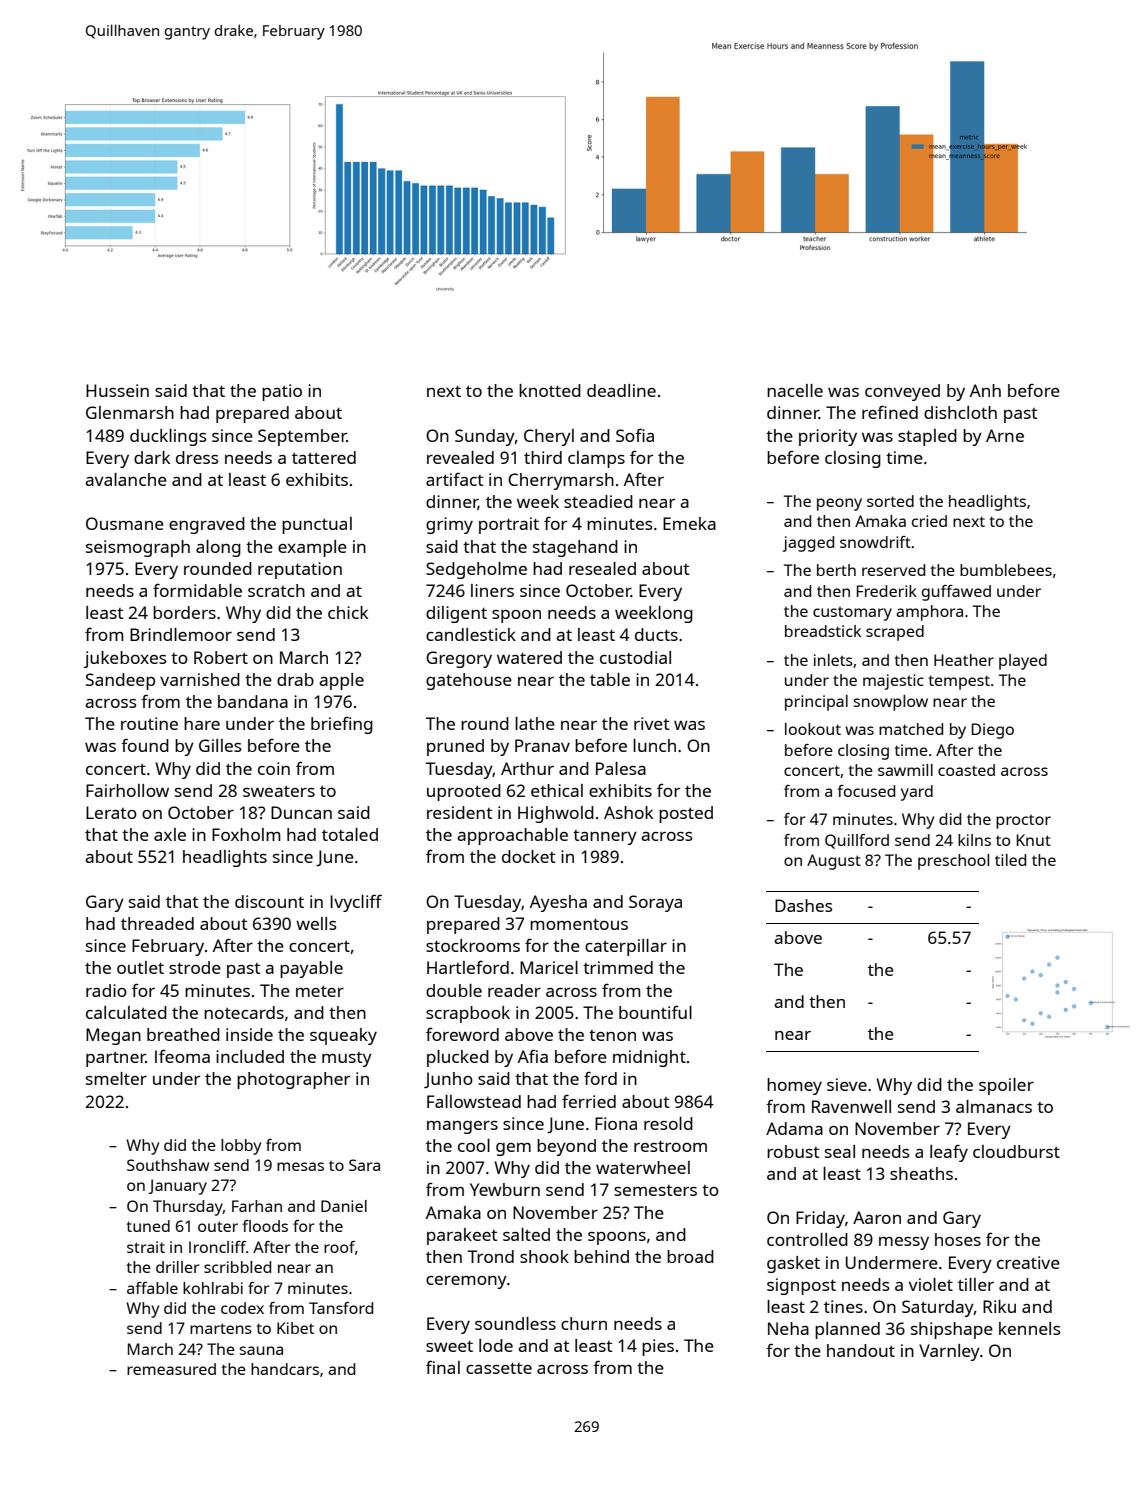 Image resolution: width=1148 pixels, height=1485 pixels. Describe the element at coordinates (364, 1165) in the screenshot. I see `Sara` at that location.
